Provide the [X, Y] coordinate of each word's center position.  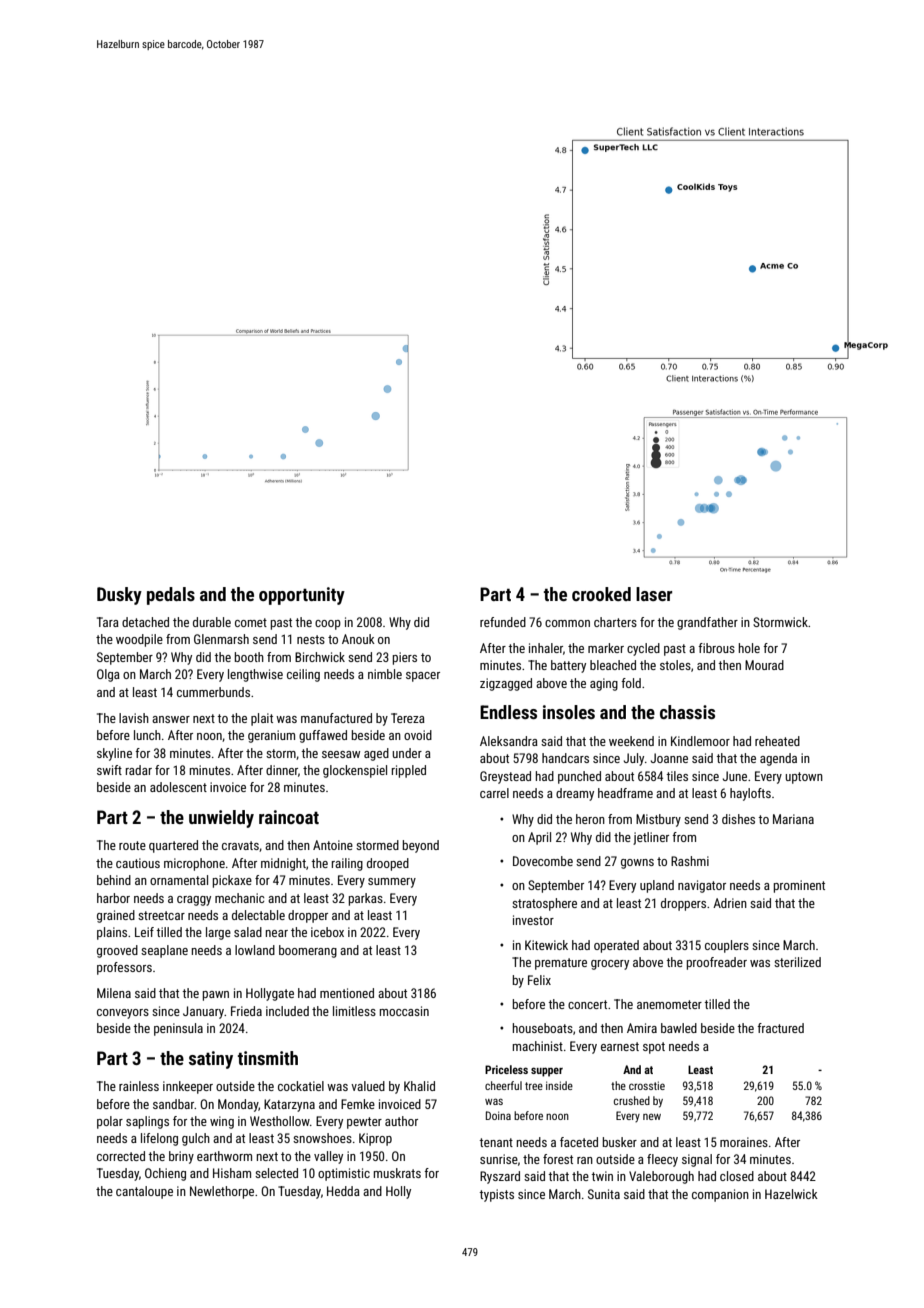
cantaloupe [144, 1192]
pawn [216, 996]
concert [587, 1004]
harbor [113, 898]
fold [631, 683]
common [567, 623]
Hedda [343, 1191]
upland [657, 886]
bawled [679, 1028]
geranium [271, 736]
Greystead [505, 777]
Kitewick [546, 945]
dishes [738, 819]
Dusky [119, 596]
